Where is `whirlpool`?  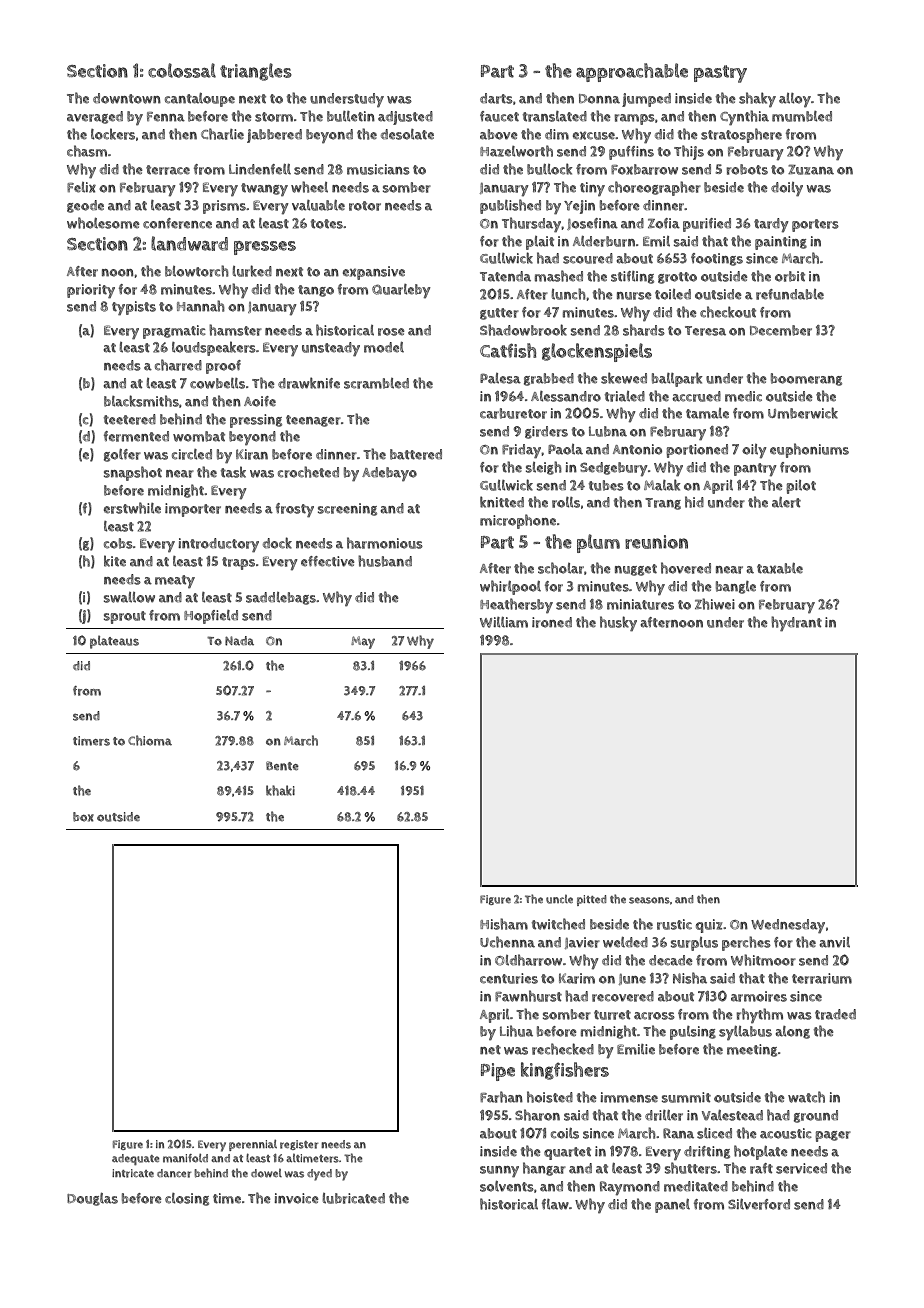
whirlpool is located at coordinates (510, 587).
